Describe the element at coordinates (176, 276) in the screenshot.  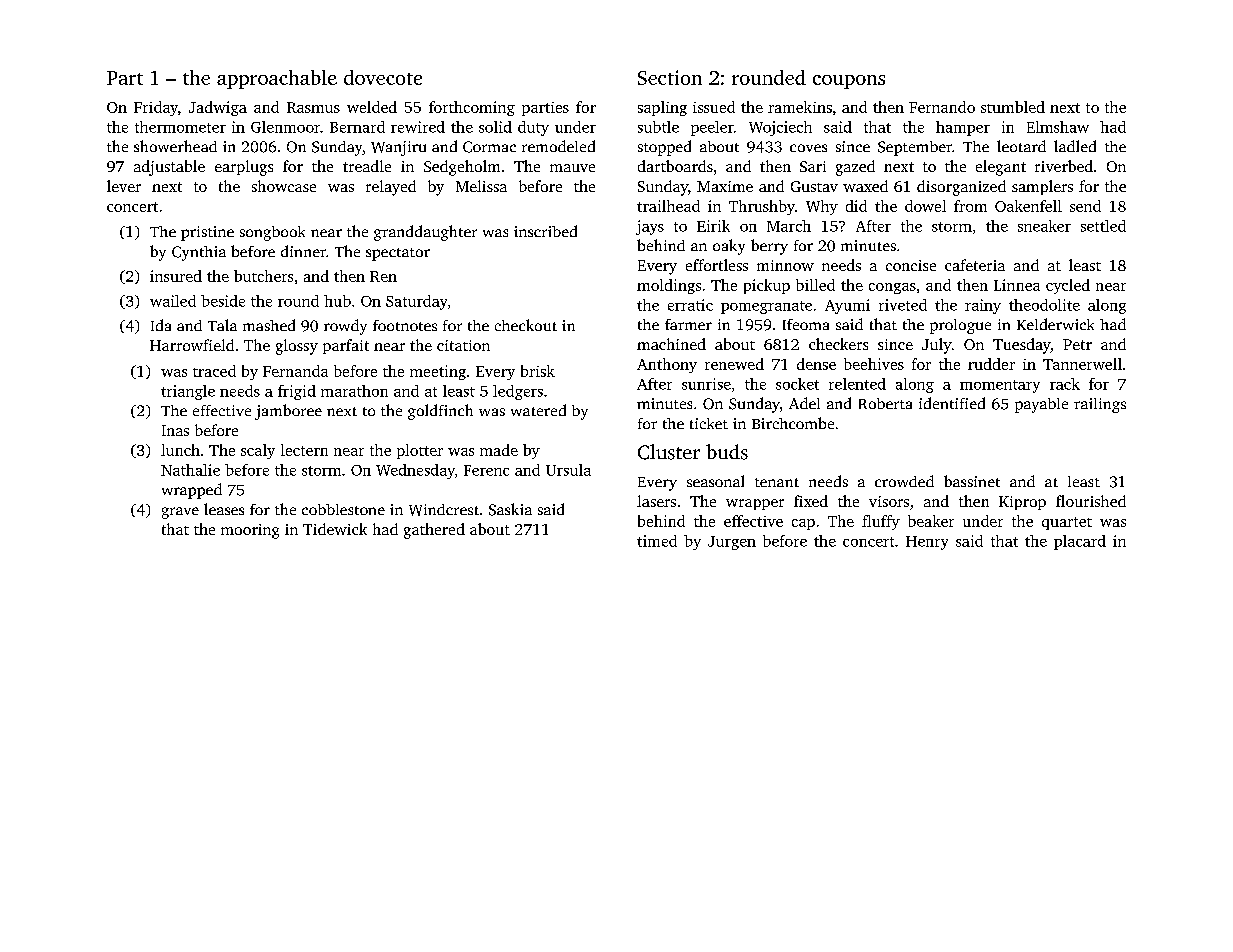
I see `insured` at that location.
